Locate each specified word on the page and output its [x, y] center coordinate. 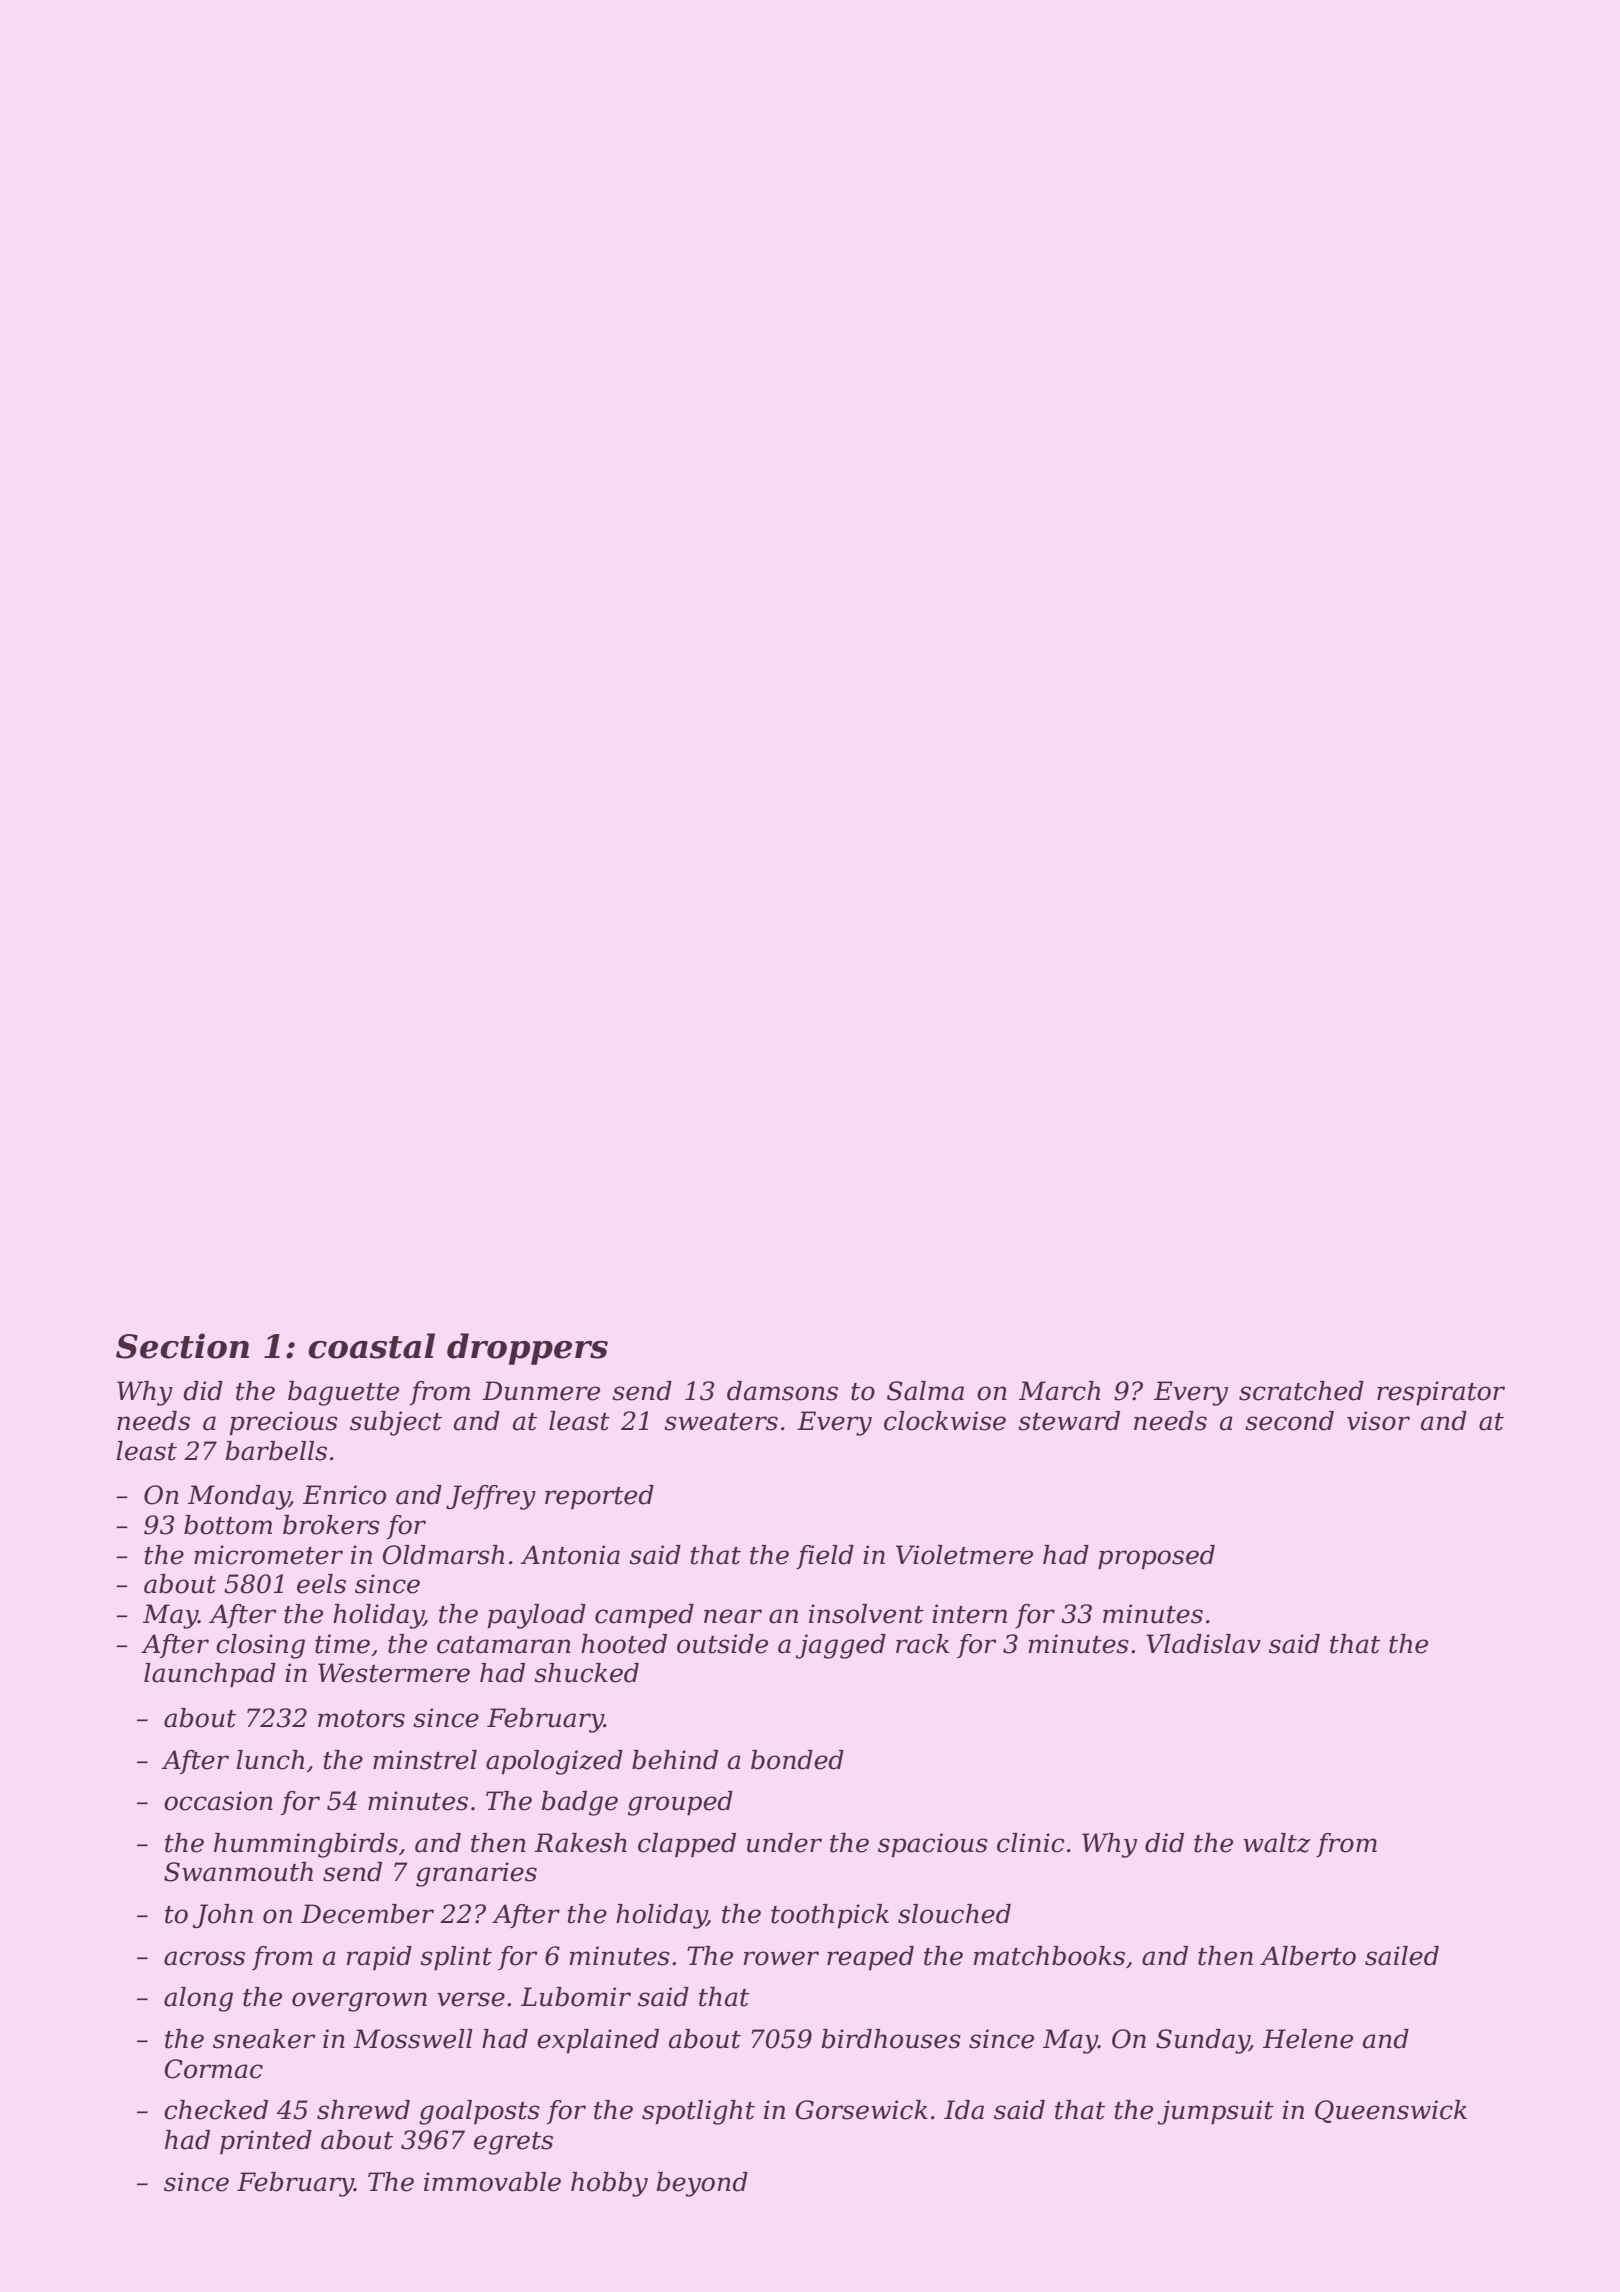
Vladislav [1203, 1644]
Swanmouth [238, 1872]
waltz [1277, 1843]
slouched [954, 1914]
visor [1378, 1421]
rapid [379, 1958]
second [1289, 1421]
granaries [476, 1874]
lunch [270, 1760]
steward [1069, 1421]
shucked [586, 1673]
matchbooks [1049, 1956]
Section [182, 1346]
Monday [239, 1497]
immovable [492, 2182]
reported [599, 1497]
